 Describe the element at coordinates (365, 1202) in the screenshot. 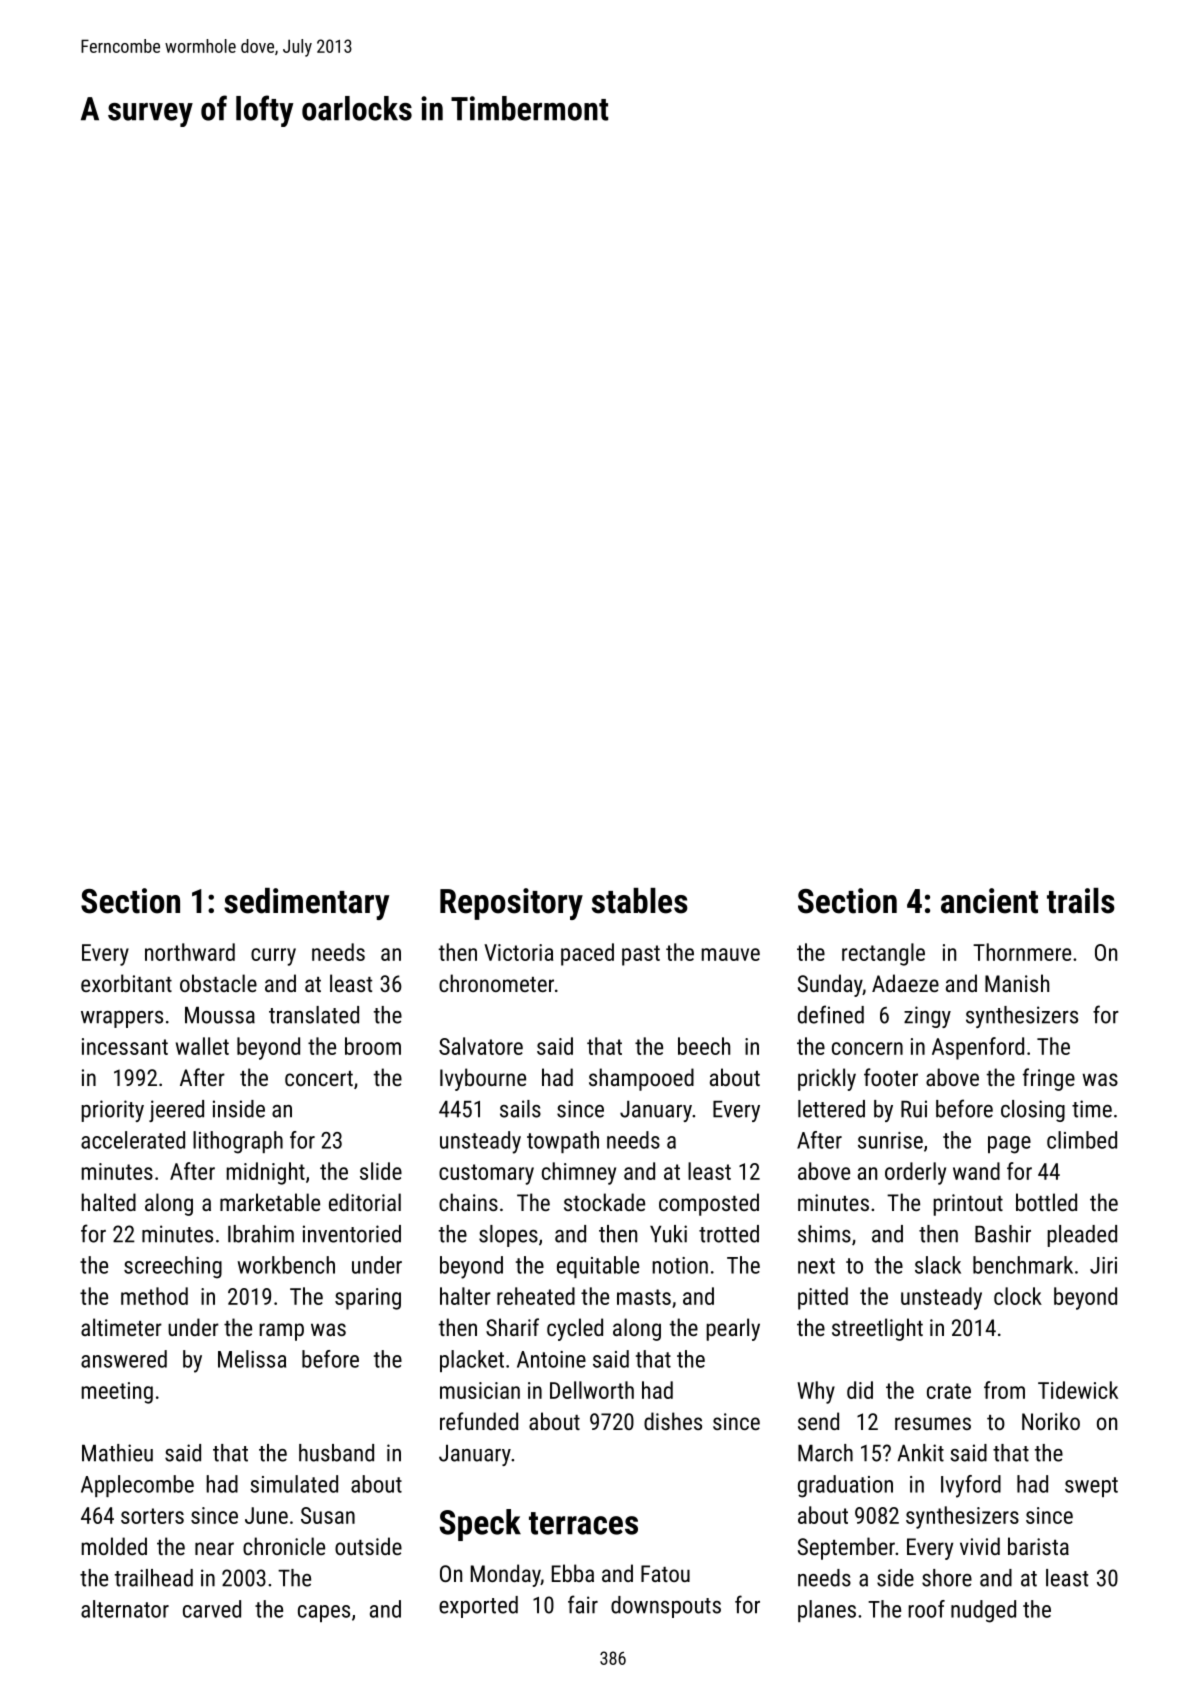

I see `editorial` at that location.
